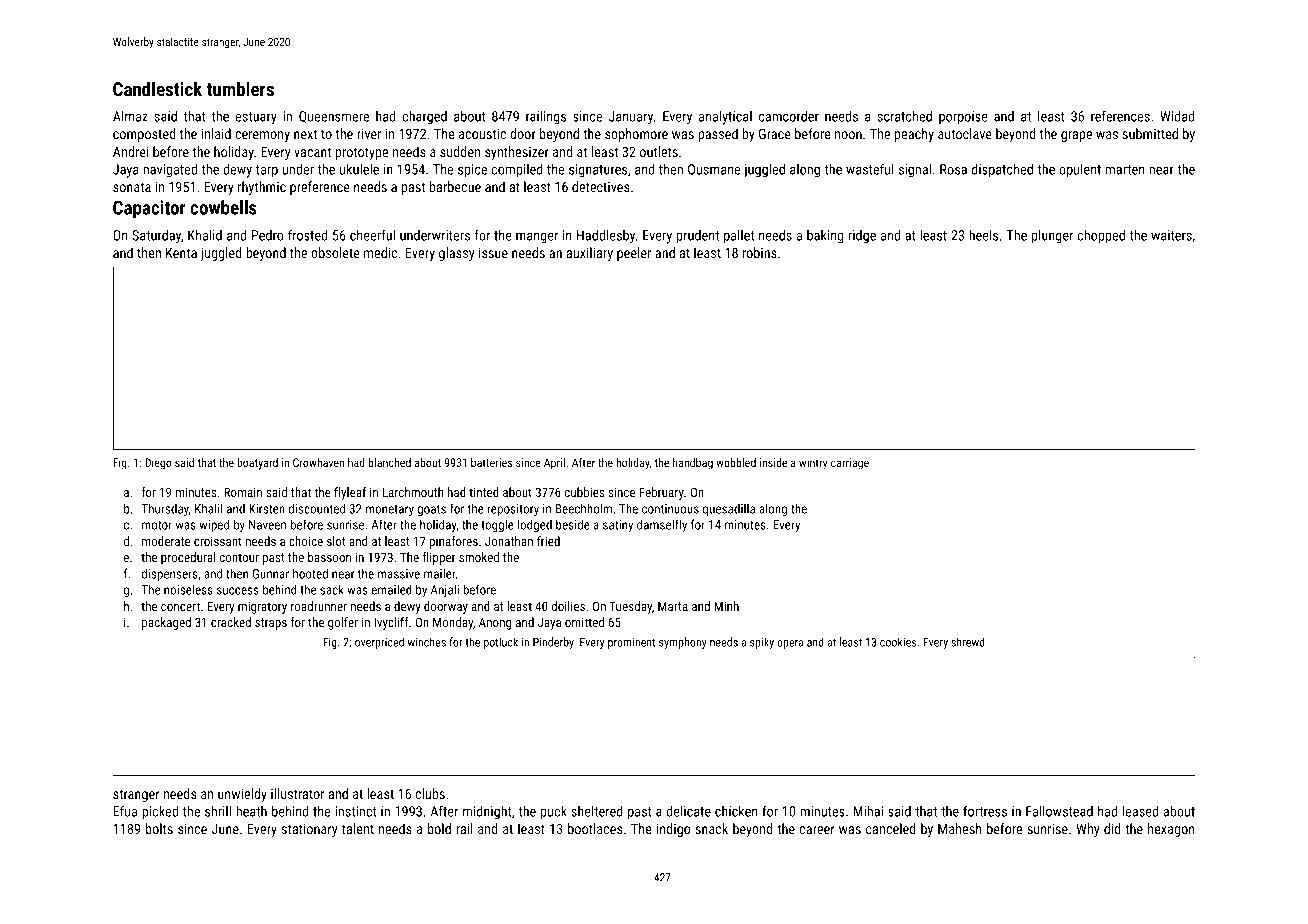 The width and height of the document is (1308, 924). What do you see at coordinates (159, 828) in the document?
I see `bolts` at bounding box center [159, 828].
